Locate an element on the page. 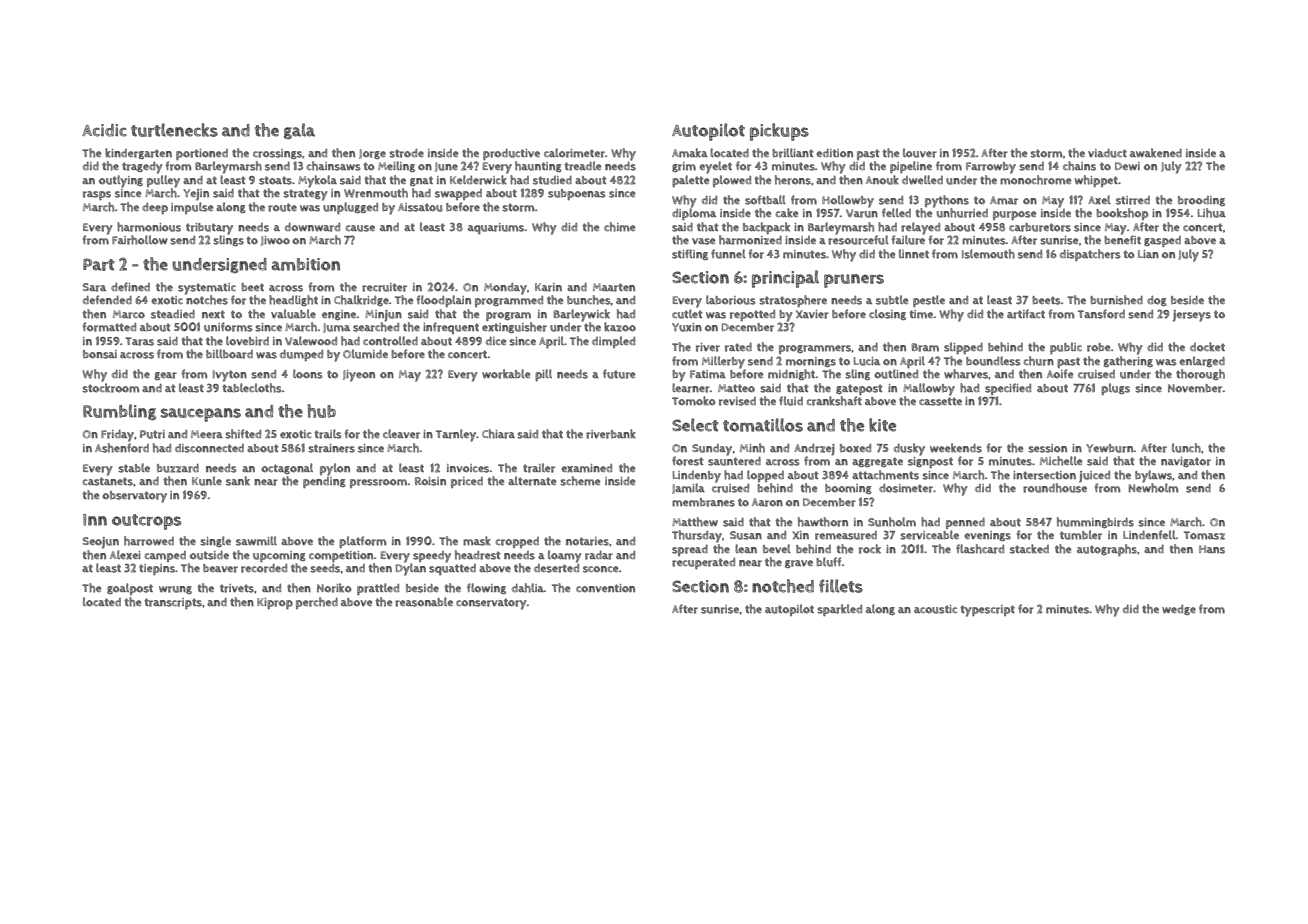 This document has width=1308, height=924. workable is located at coordinates (506, 374).
